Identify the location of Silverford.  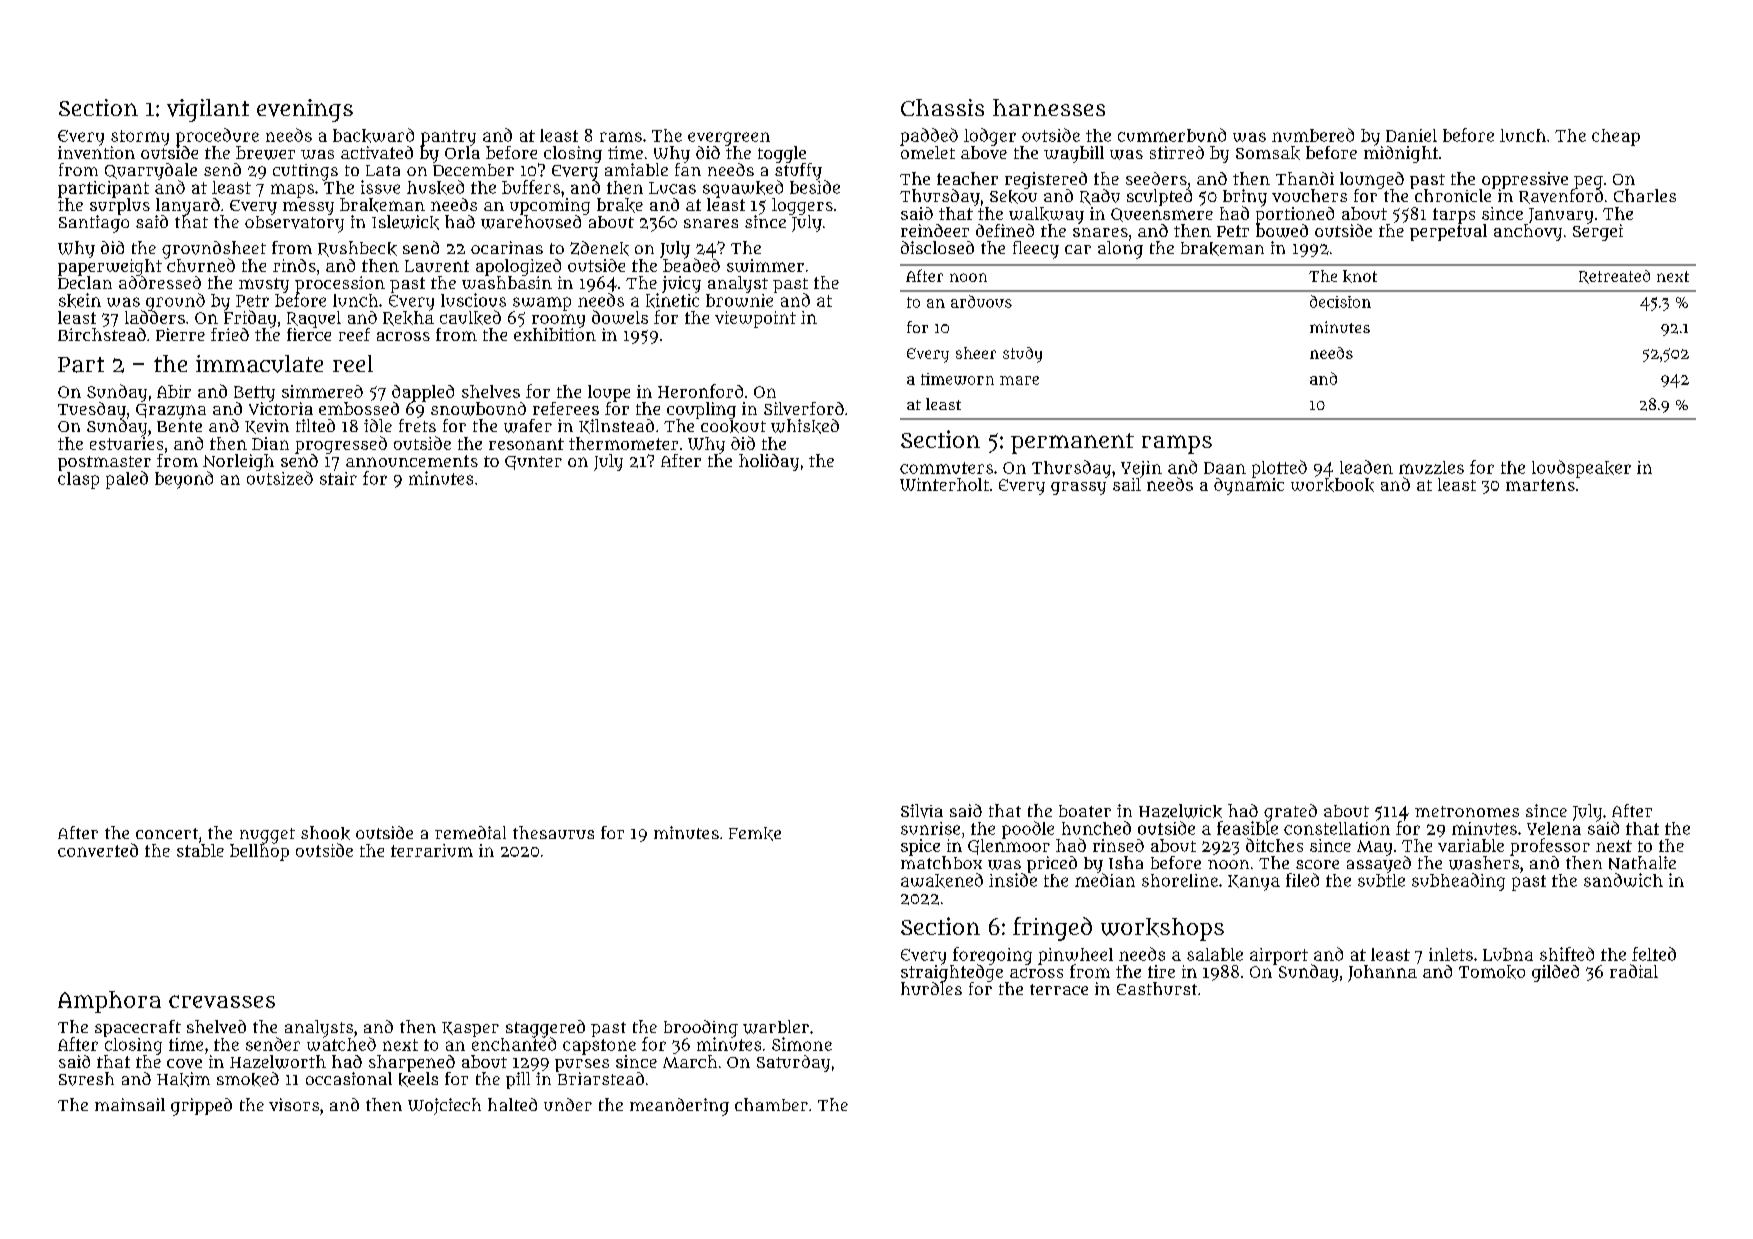
(804, 408).
